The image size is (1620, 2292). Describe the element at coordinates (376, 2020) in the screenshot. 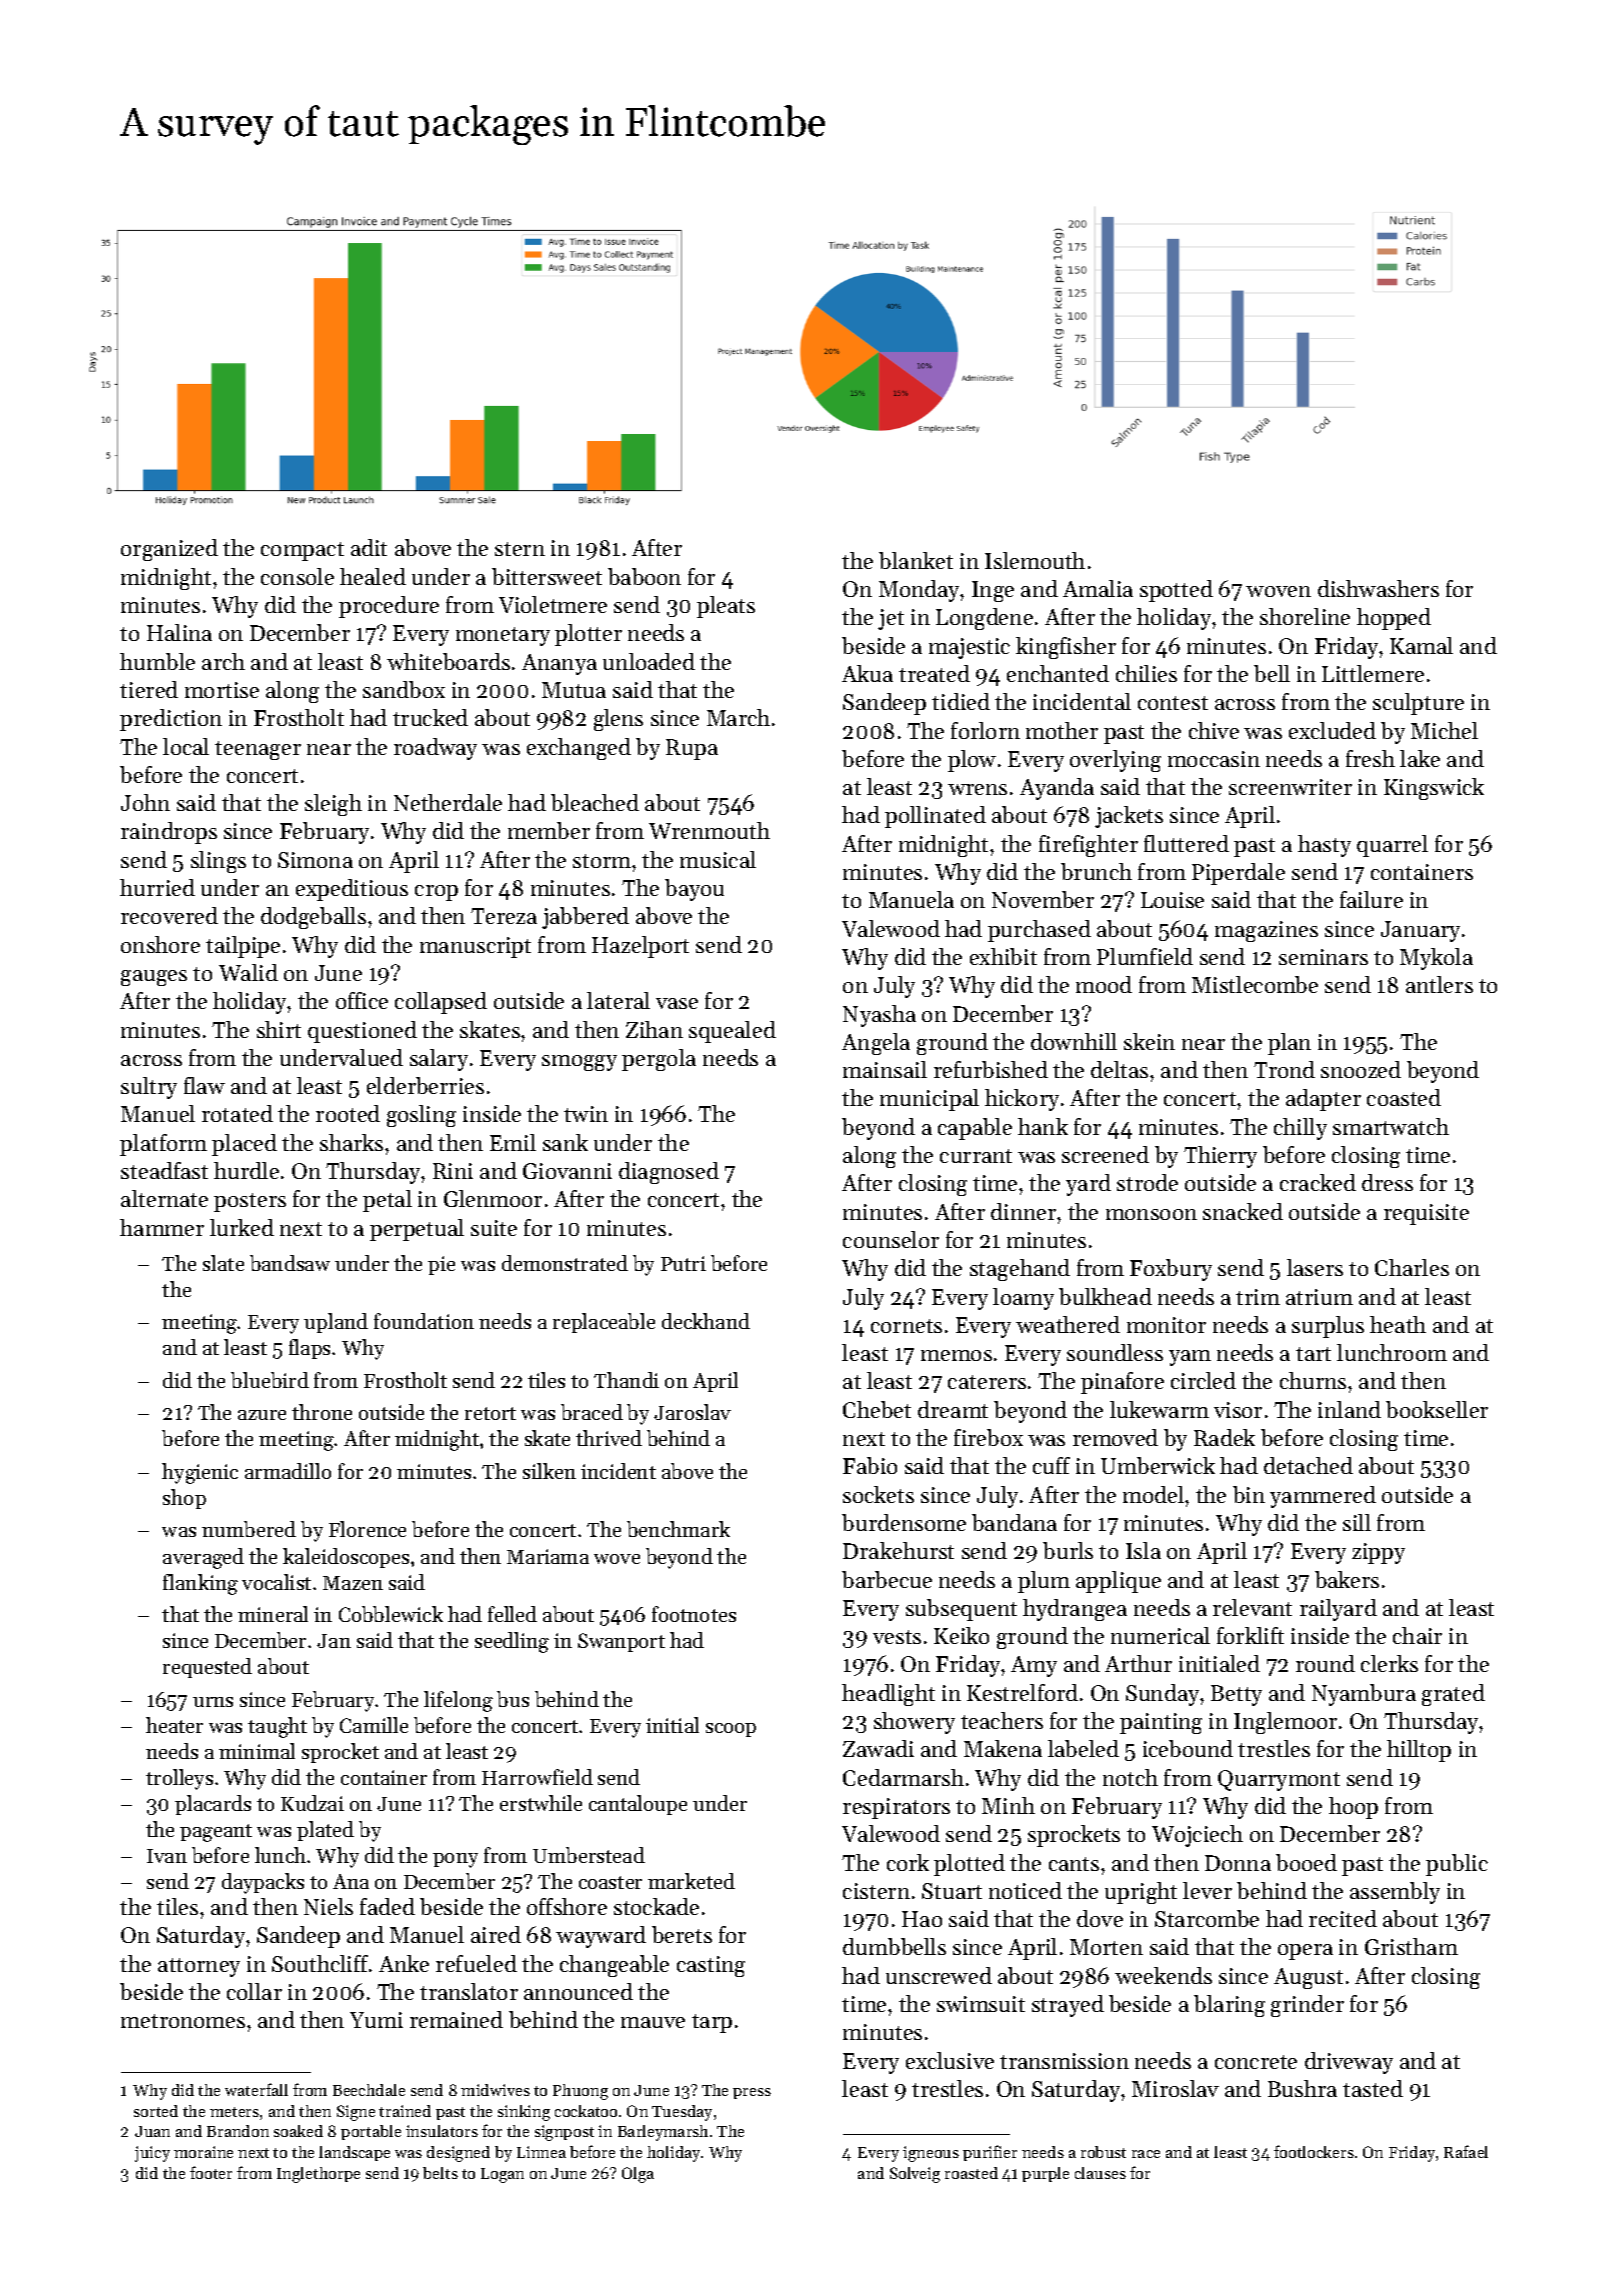

I see `Yumi` at that location.
